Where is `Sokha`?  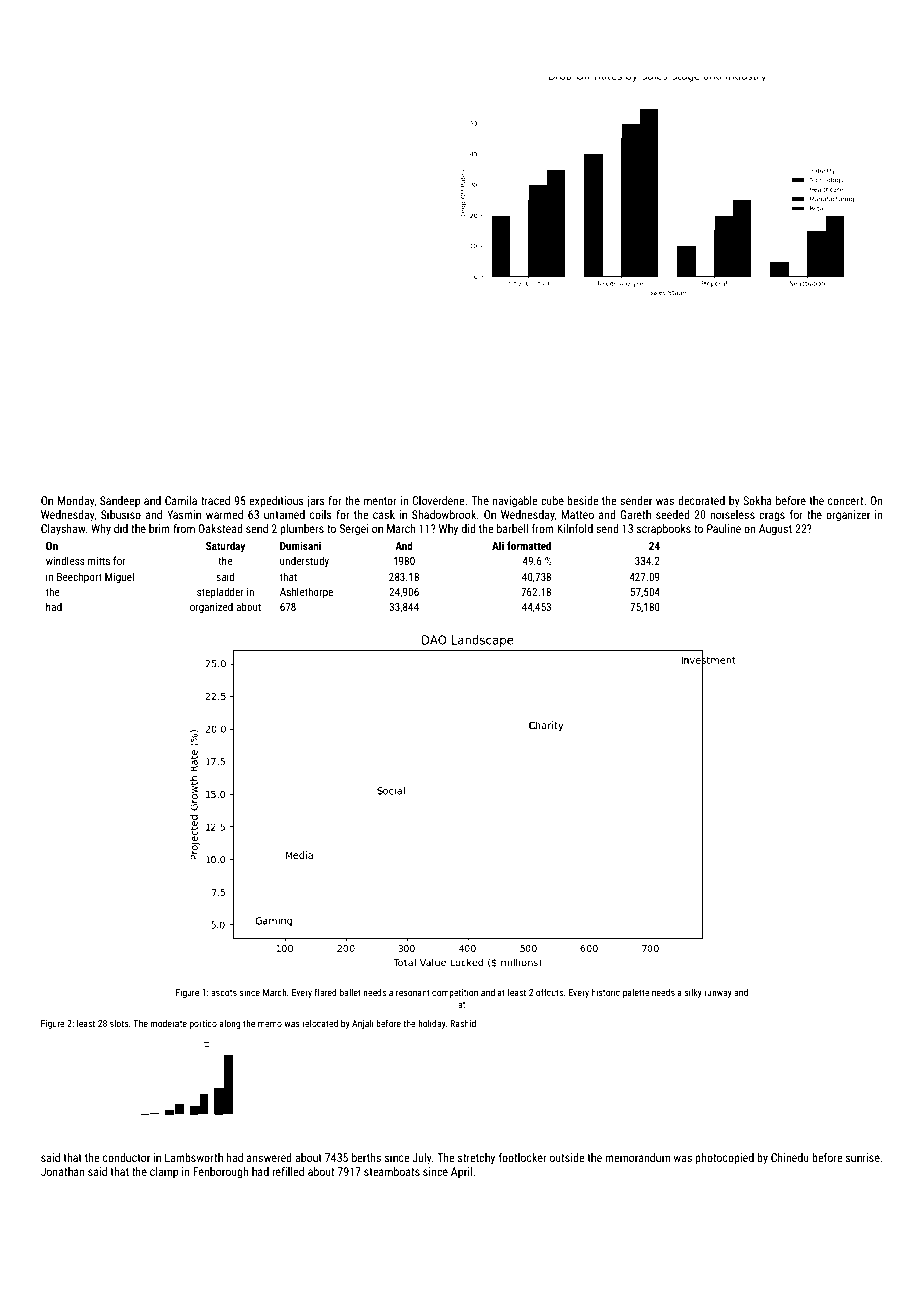
Sokha is located at coordinates (757, 500).
